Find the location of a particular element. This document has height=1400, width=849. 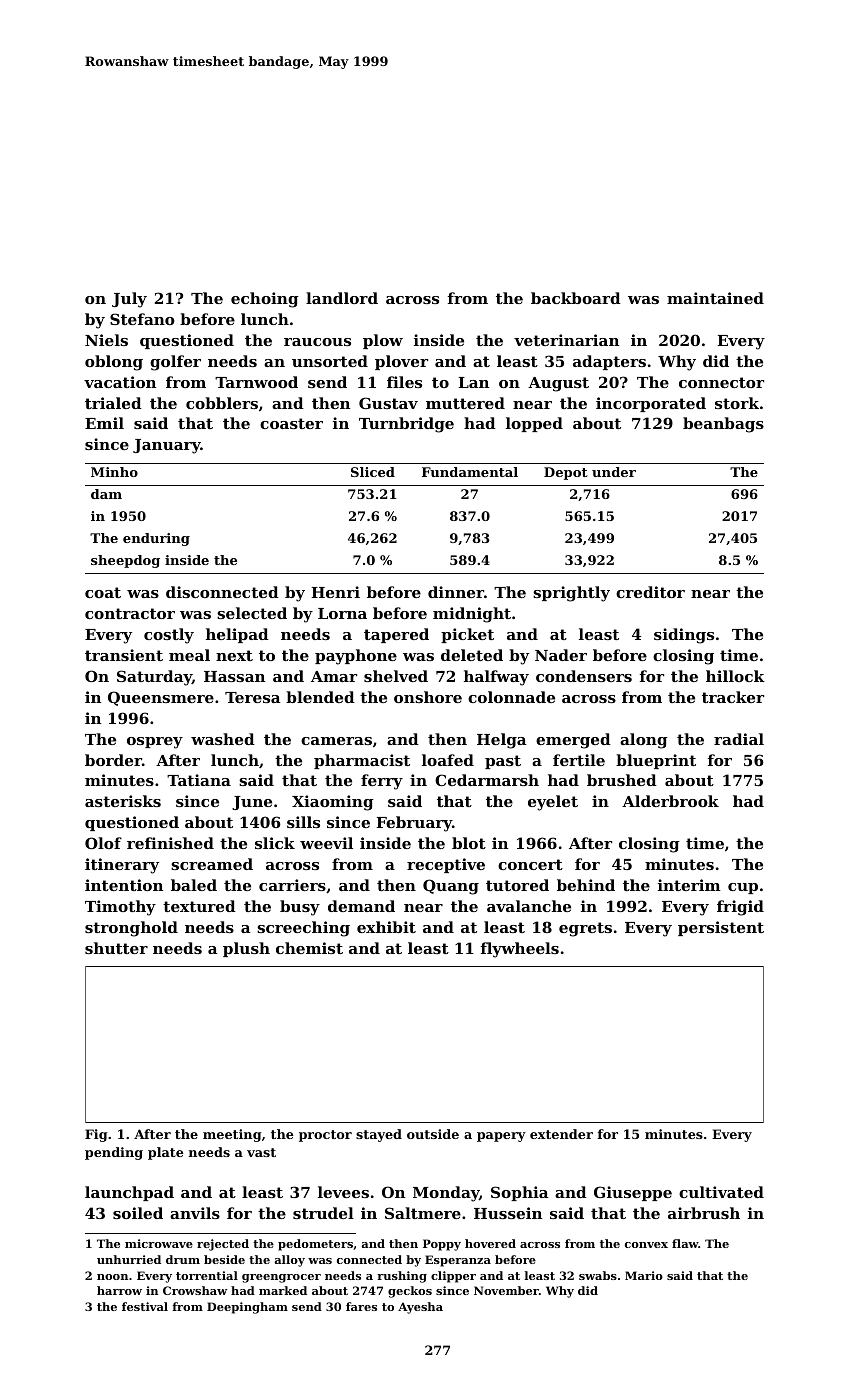

shutter is located at coordinates (116, 948).
